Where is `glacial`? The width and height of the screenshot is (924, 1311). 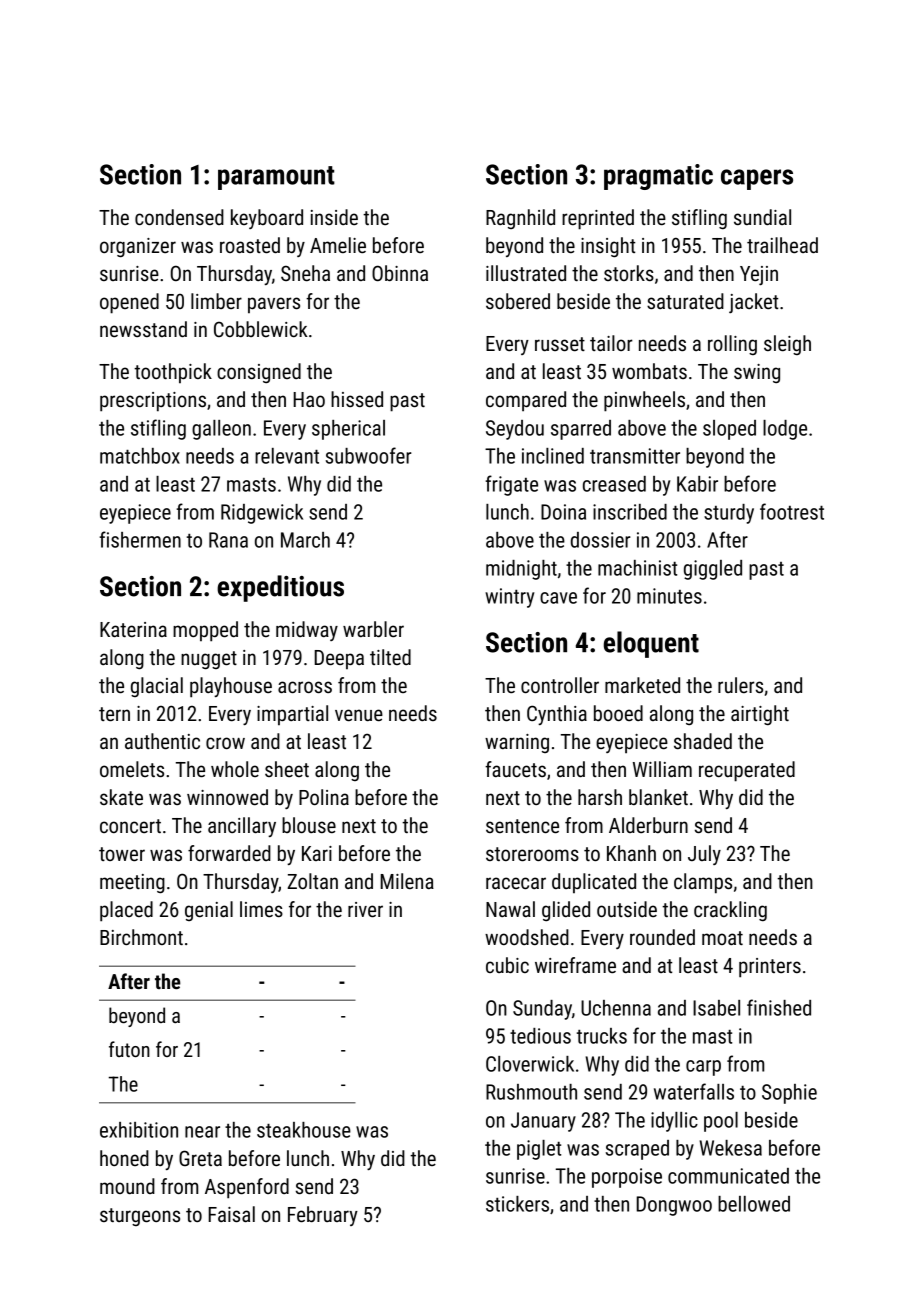
glacial is located at coordinates (157, 687).
